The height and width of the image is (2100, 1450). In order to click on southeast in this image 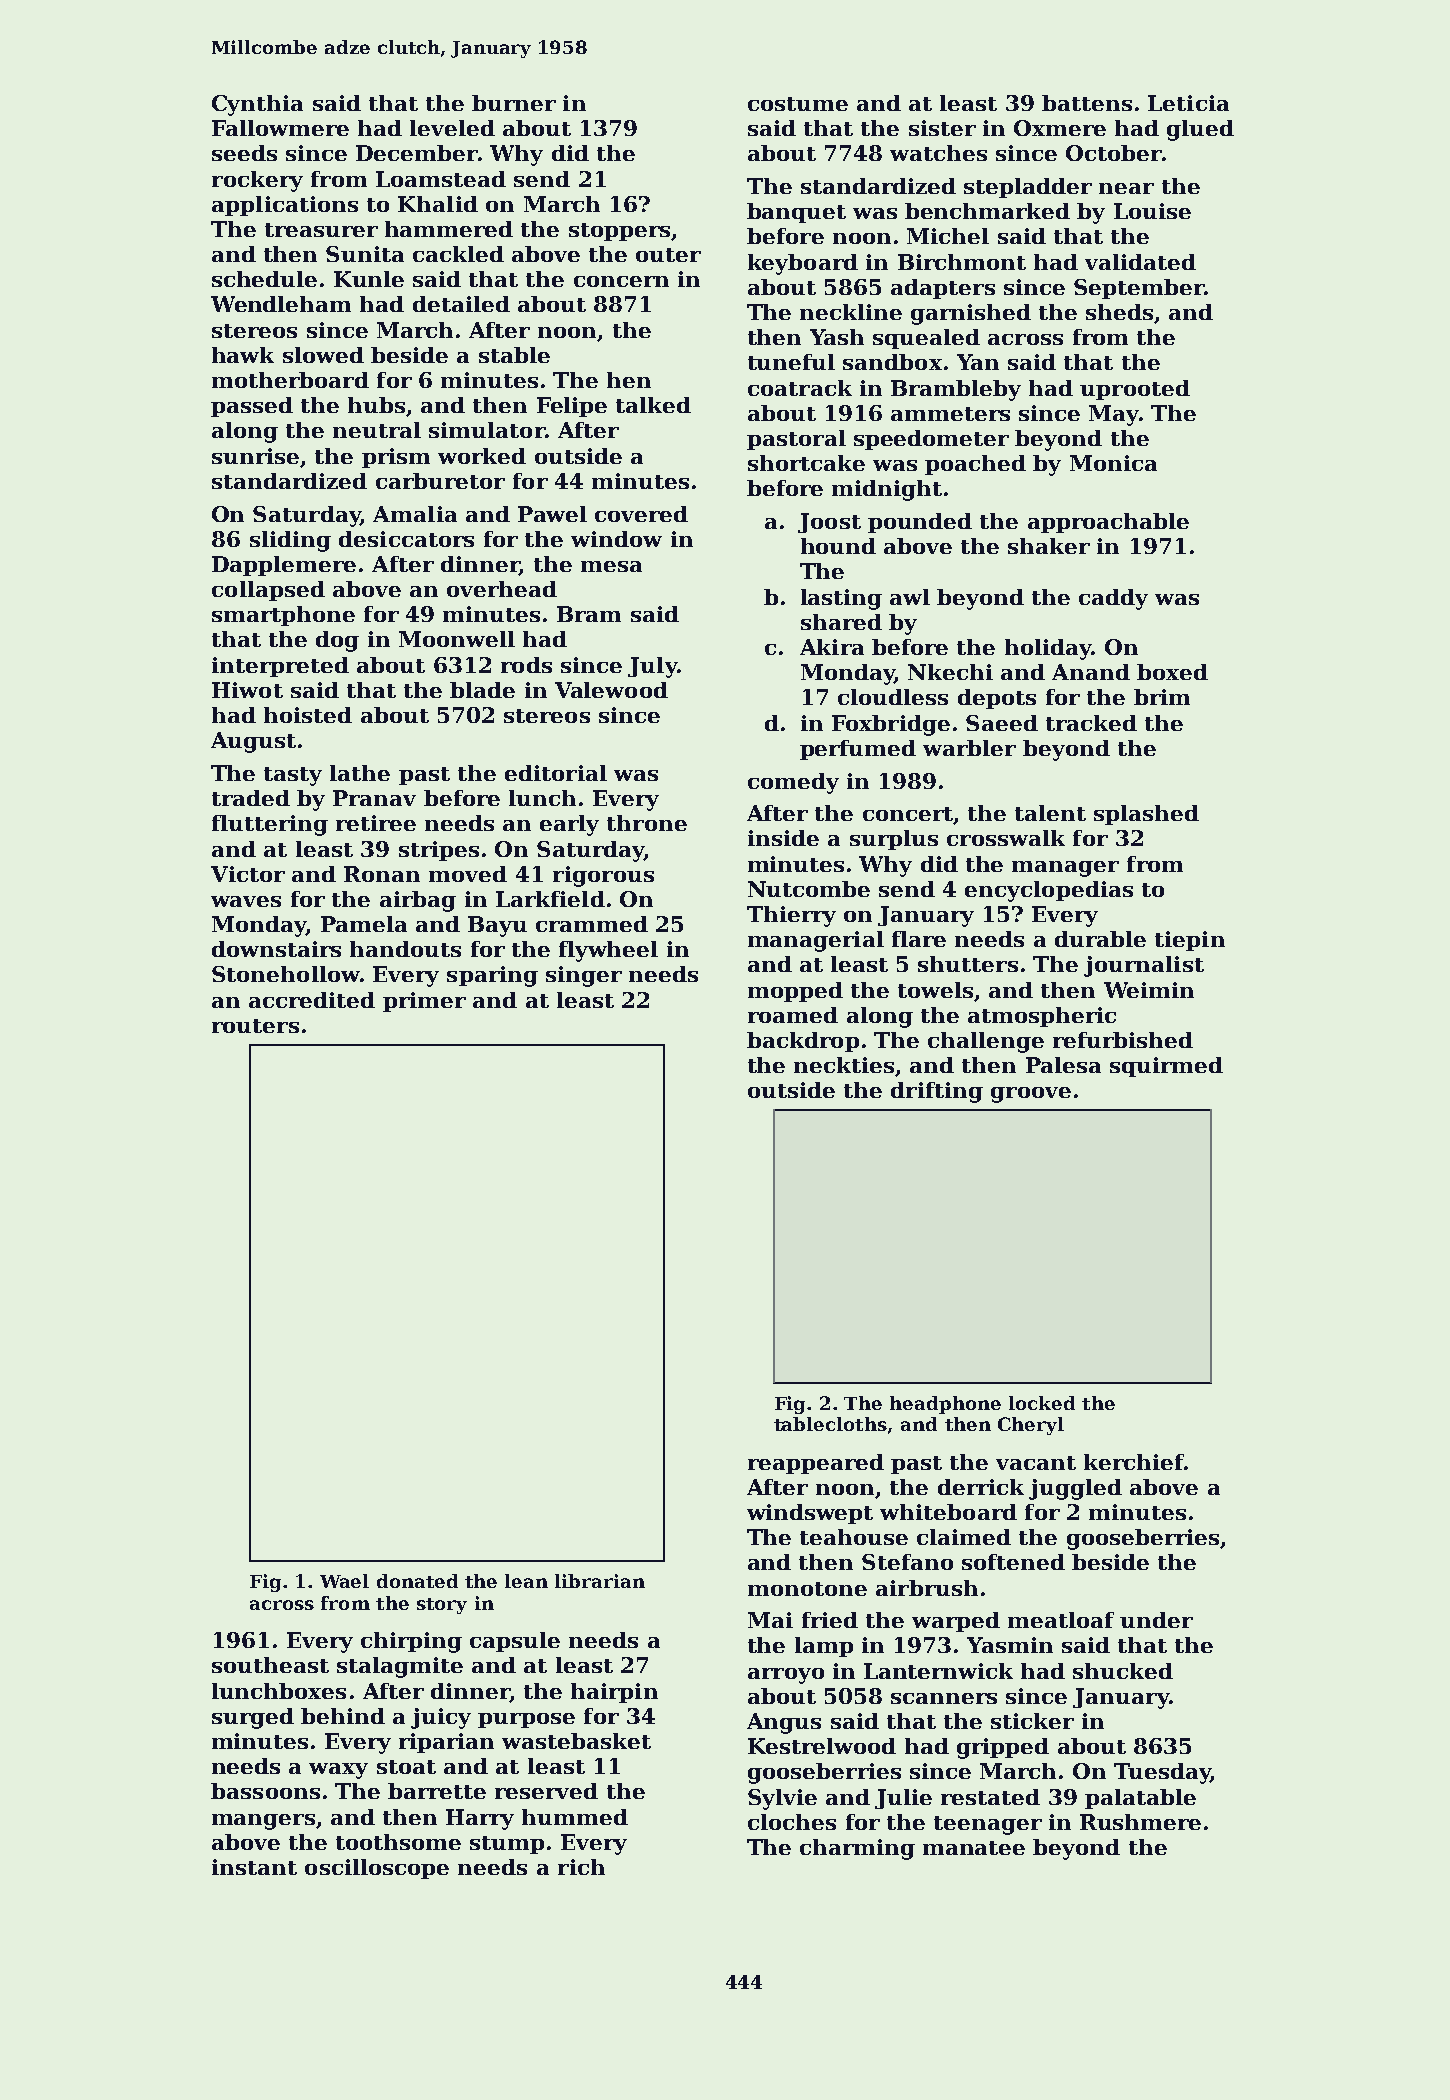, I will do `click(270, 1665)`.
